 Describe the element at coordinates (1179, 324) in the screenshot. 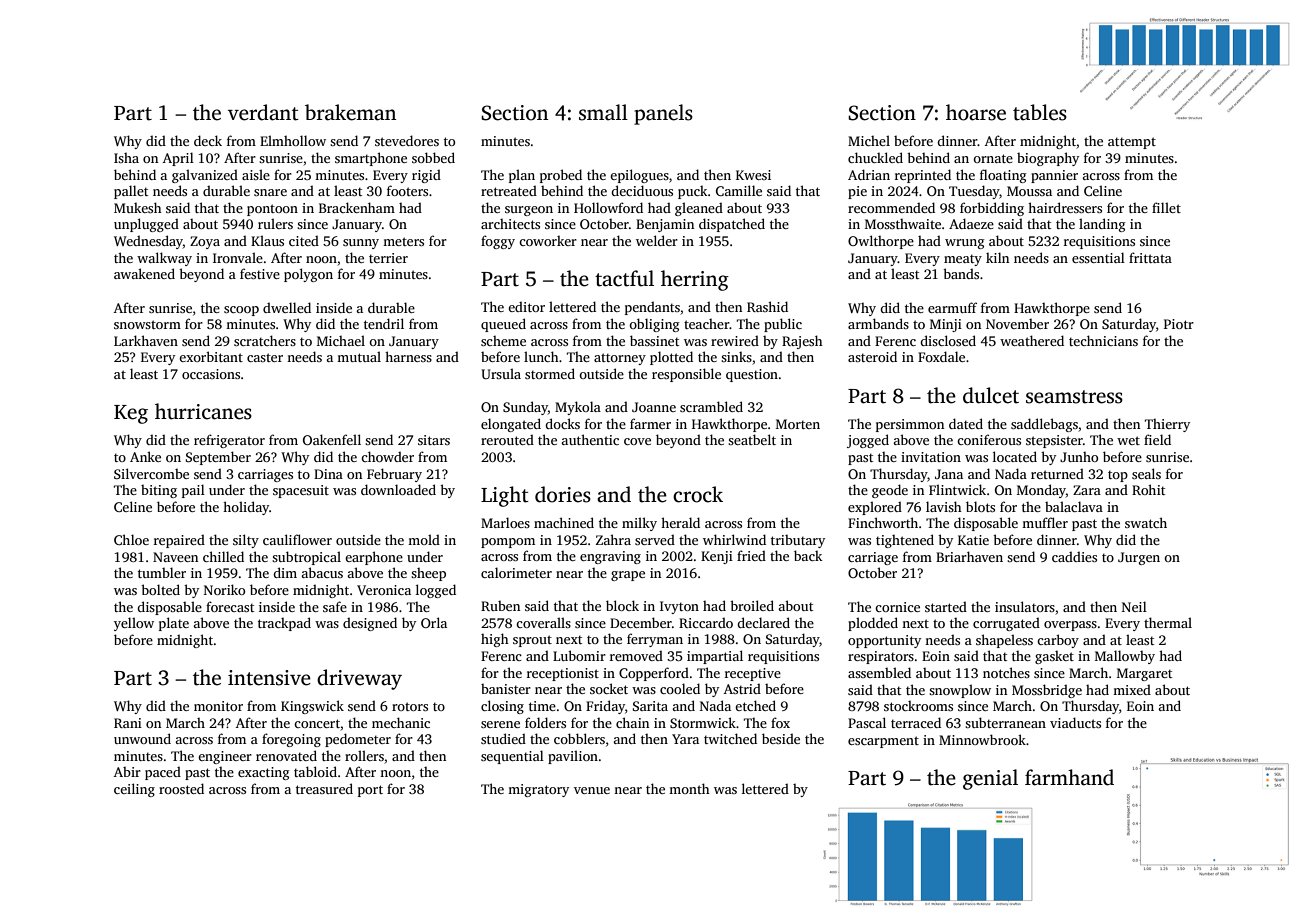

I see `Piotr` at that location.
